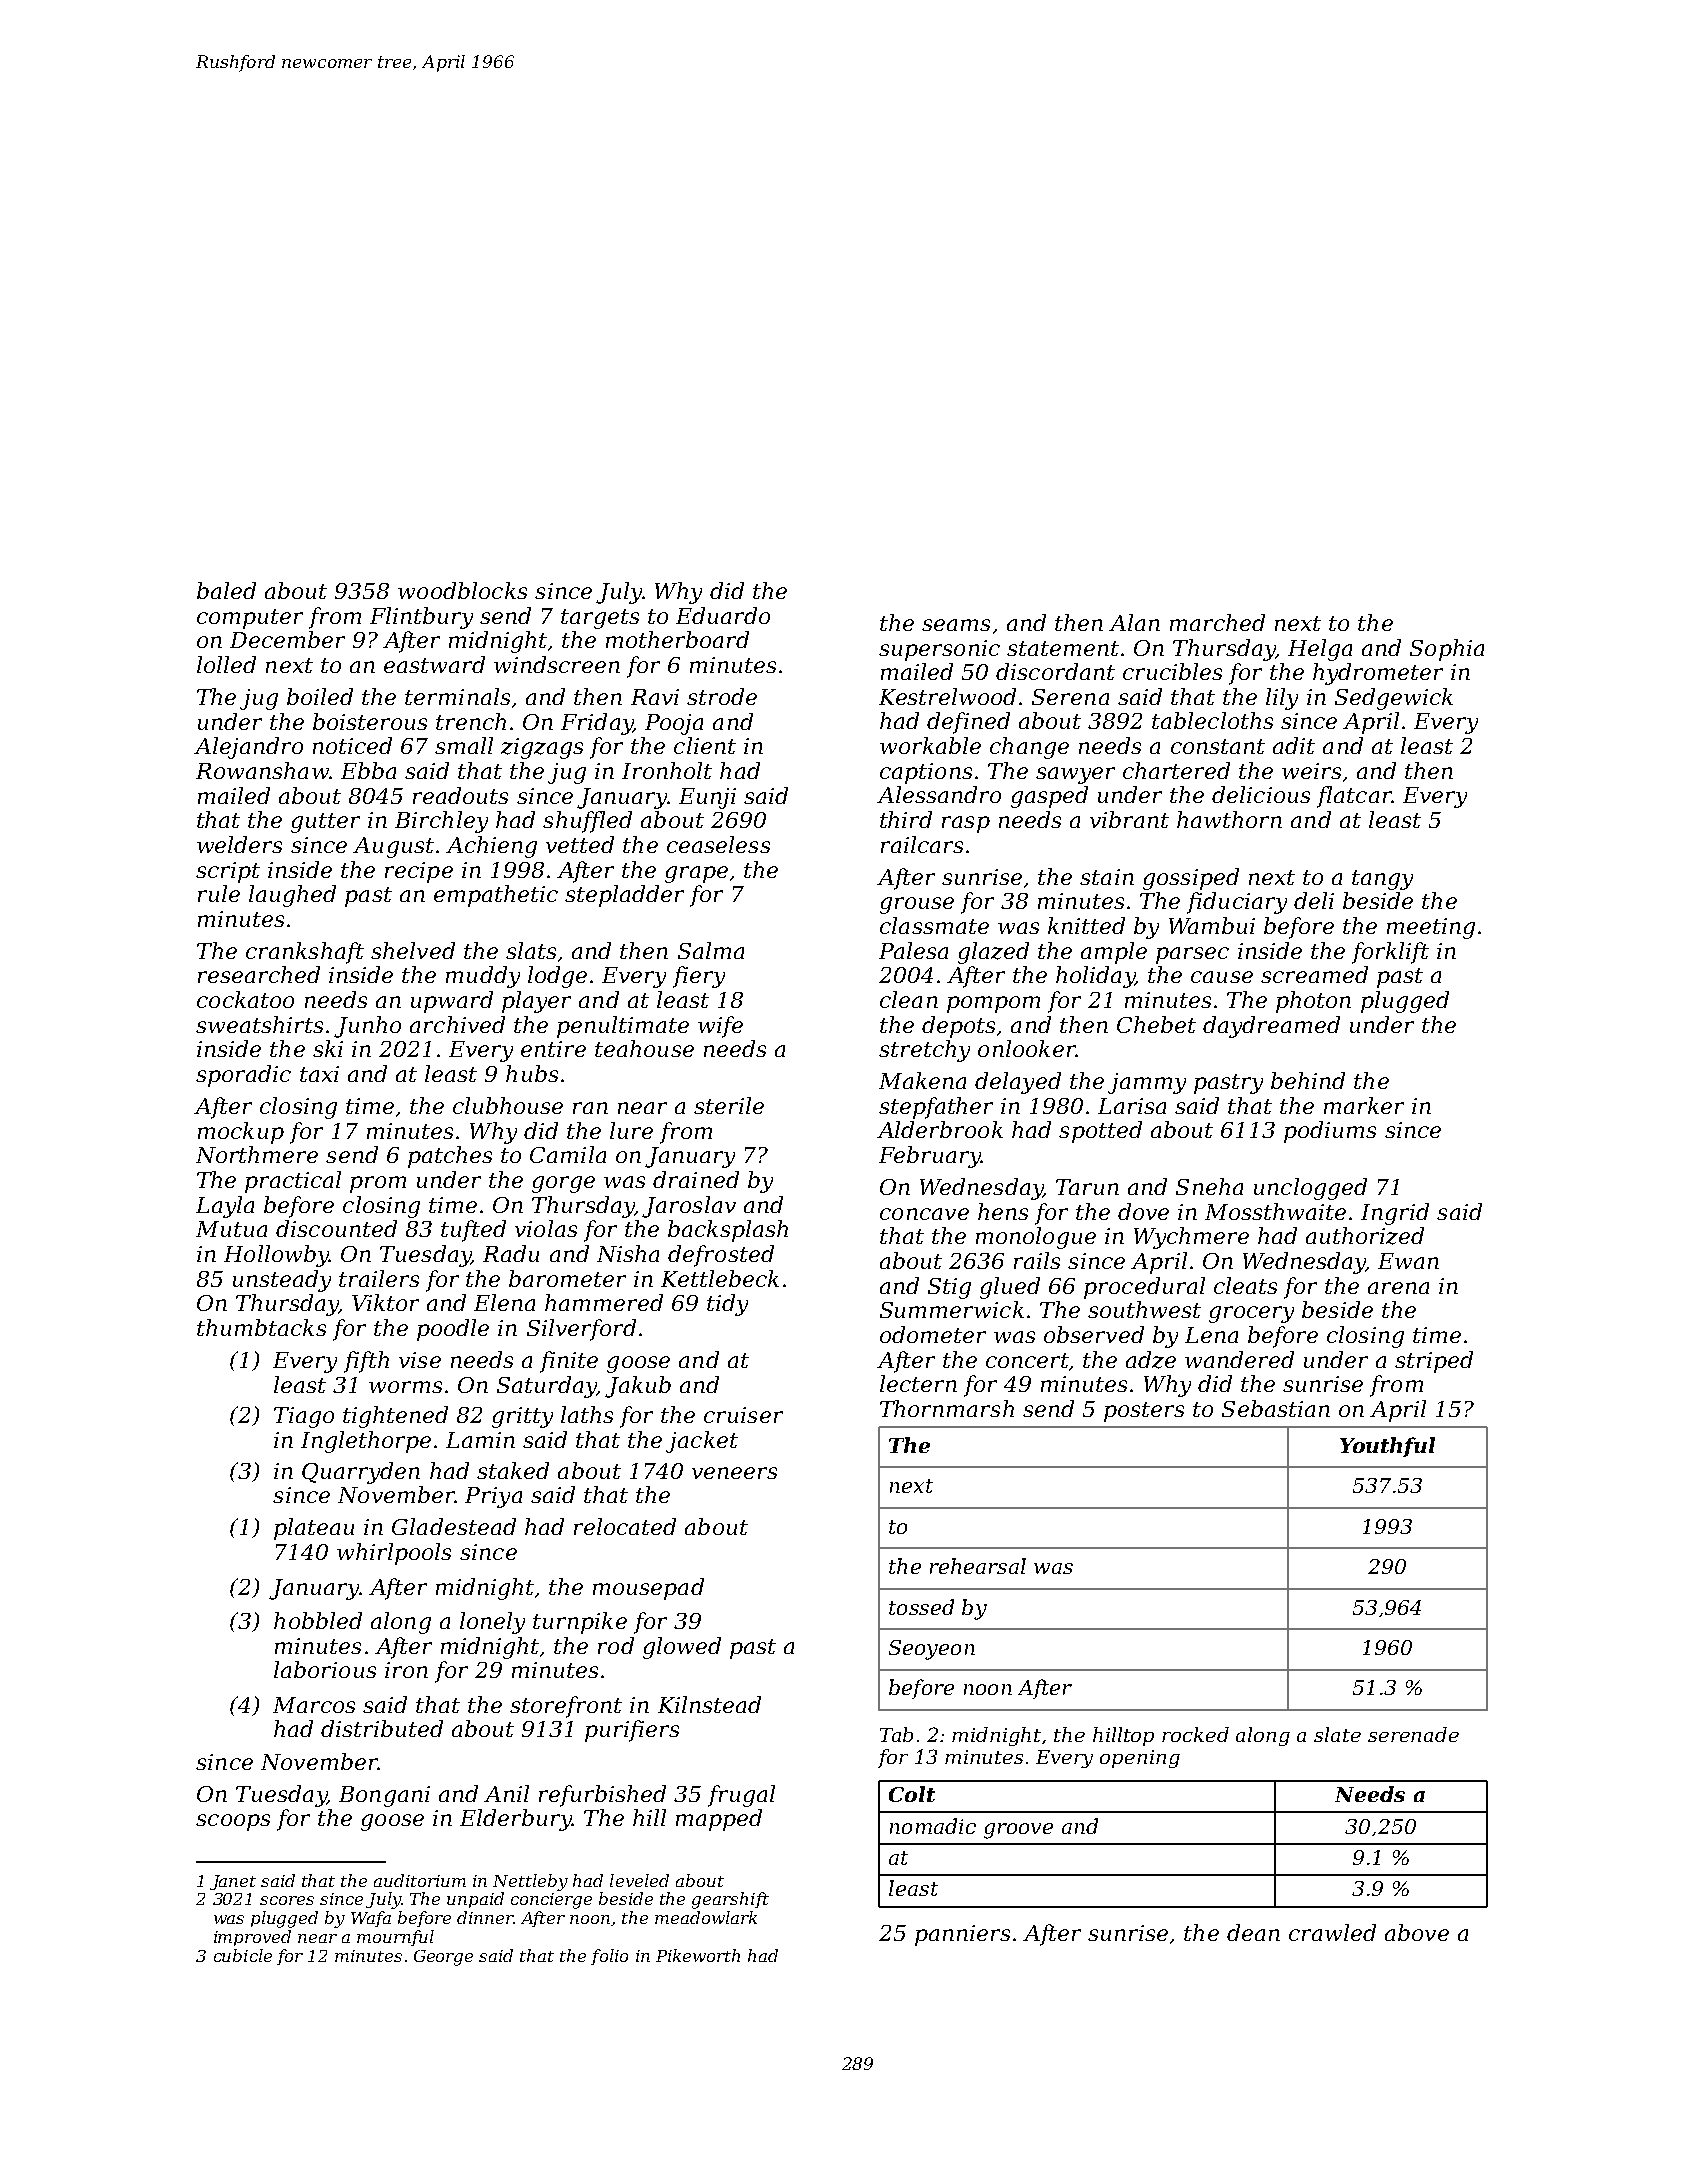  Describe the element at coordinates (1313, 1002) in the document. I see `photon` at that location.
